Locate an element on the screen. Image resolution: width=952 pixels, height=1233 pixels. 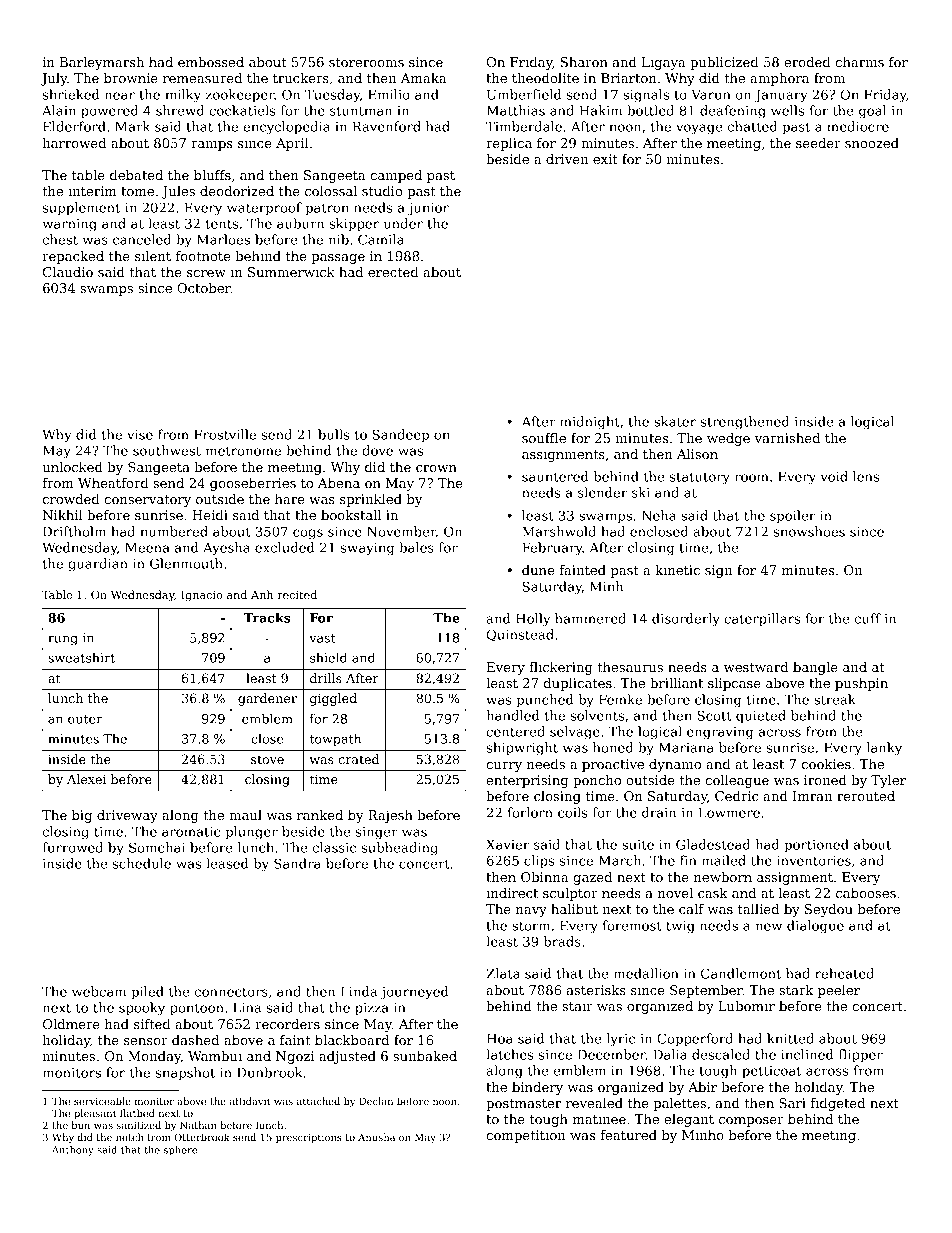
cuff is located at coordinates (868, 618).
